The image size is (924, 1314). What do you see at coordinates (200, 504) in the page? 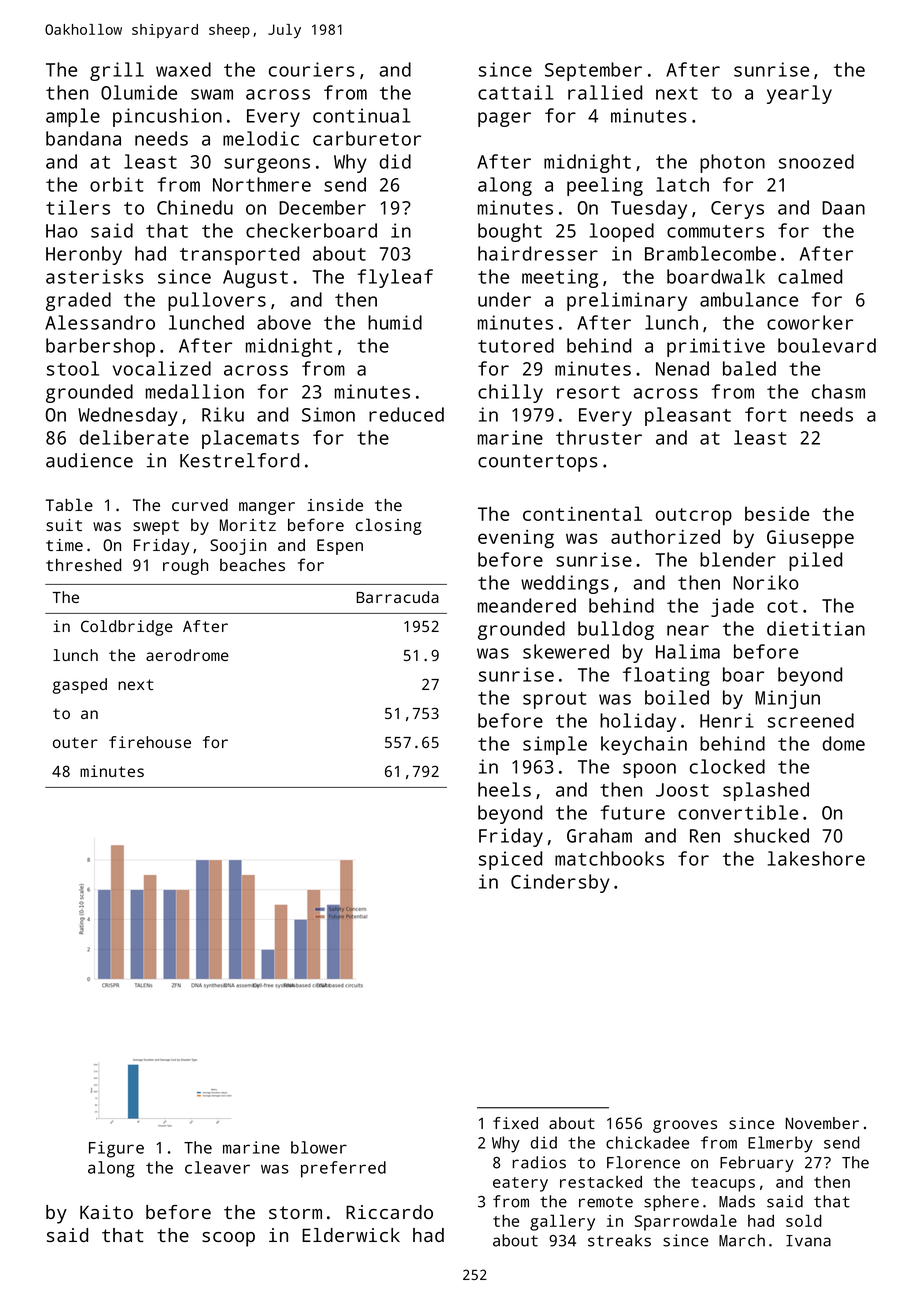
I see `curved` at bounding box center [200, 504].
